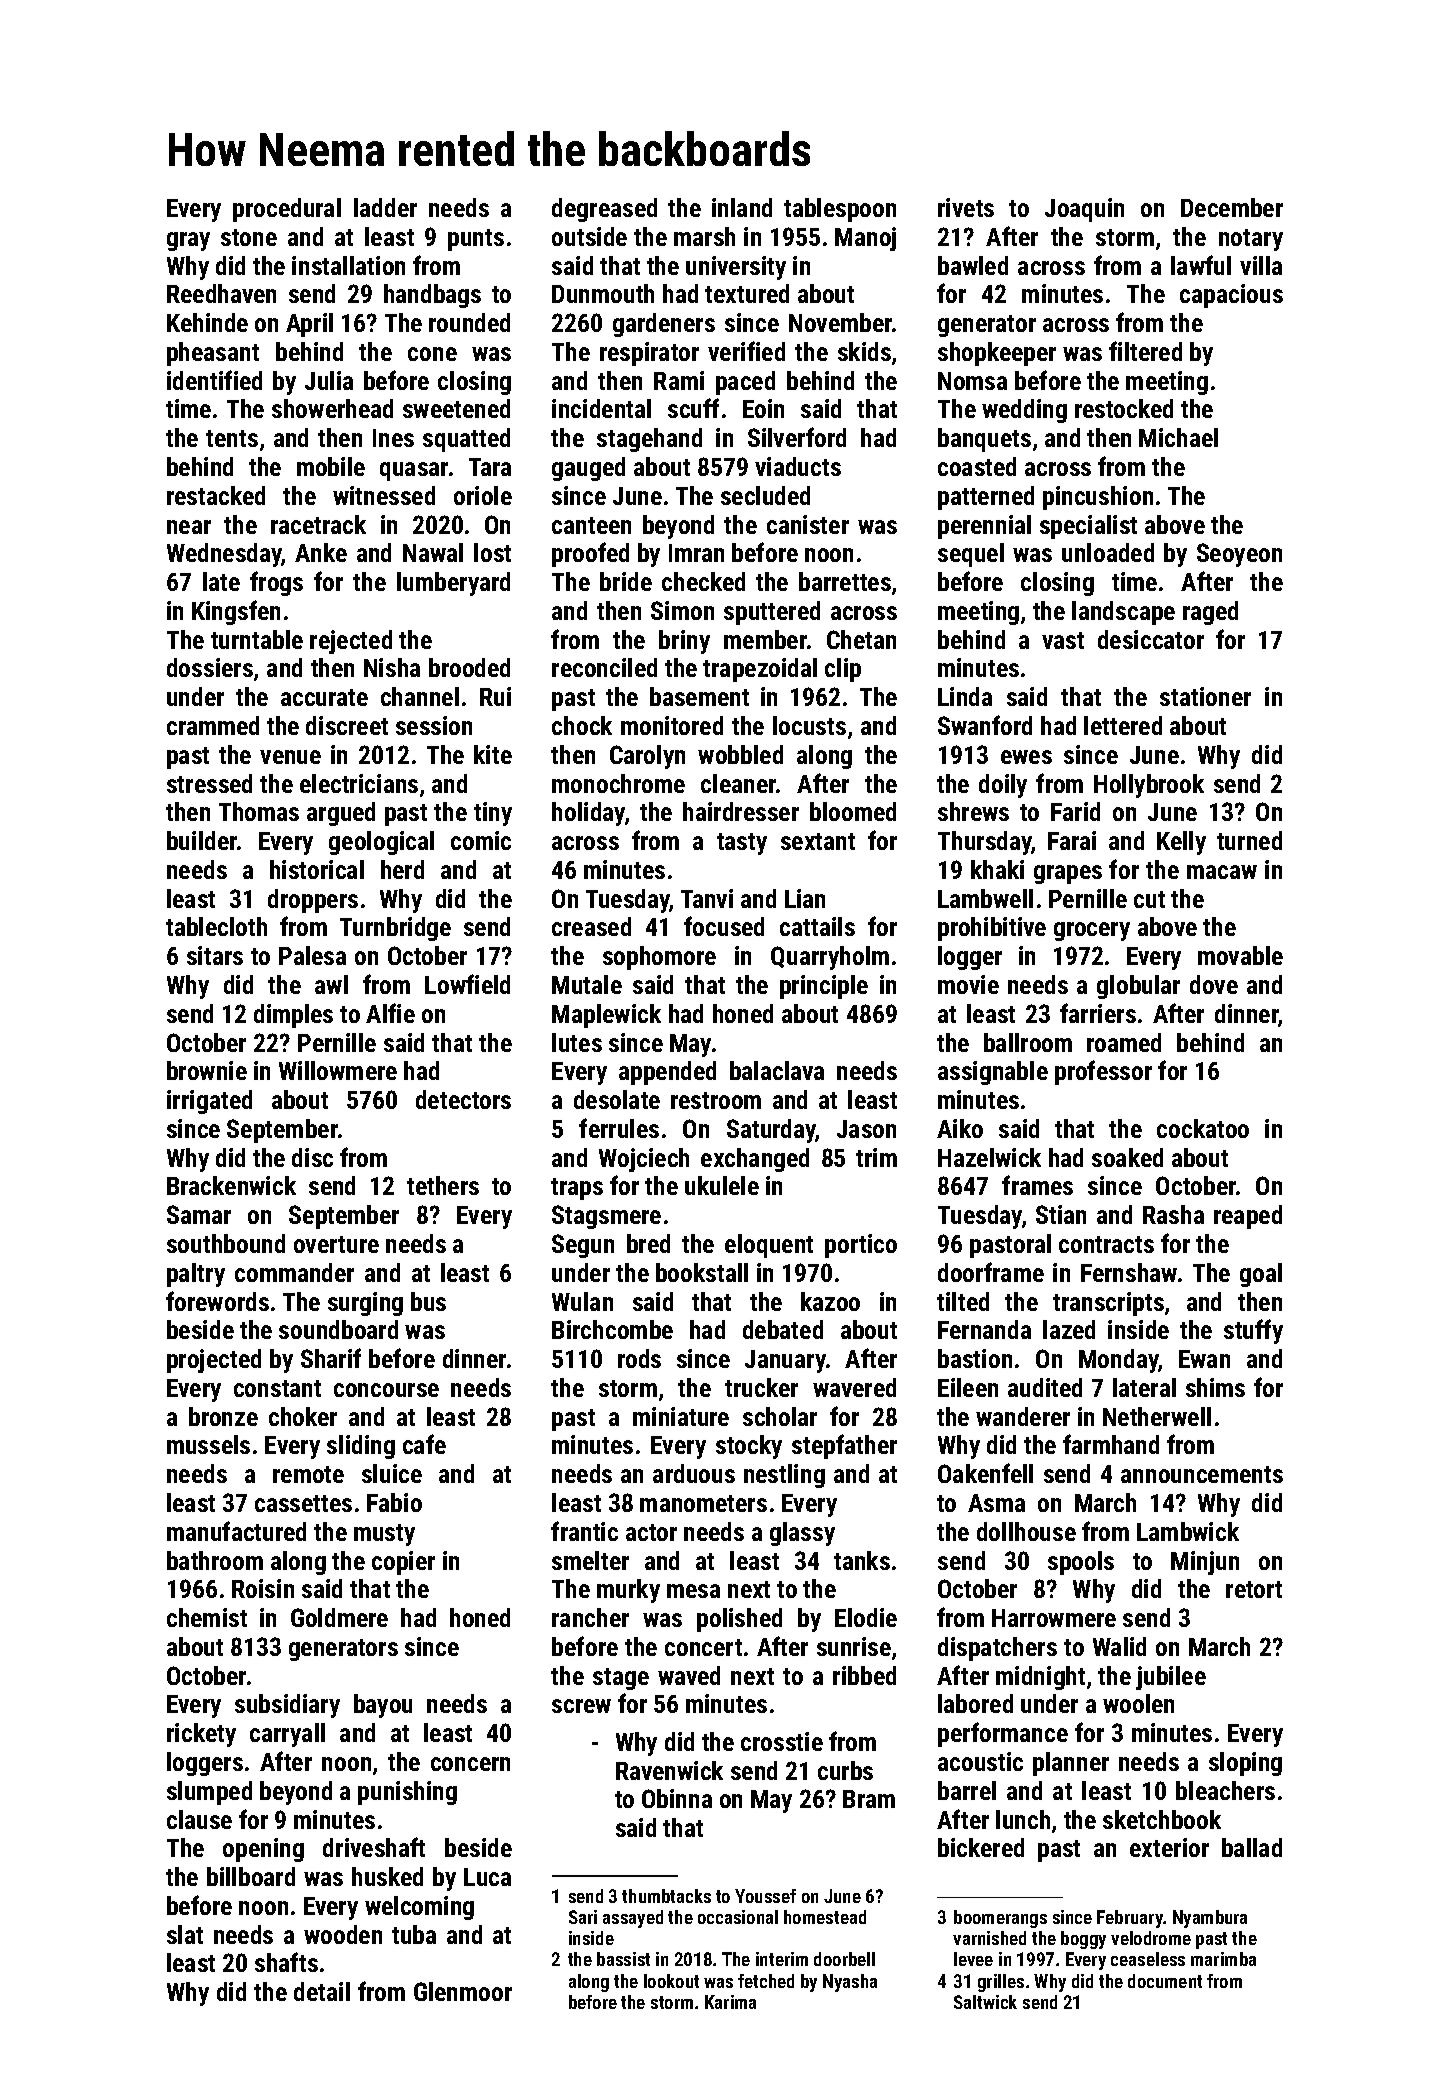 The width and height of the image is (1450, 2100). Describe the element at coordinates (385, 207) in the image. I see `ladder` at that location.
